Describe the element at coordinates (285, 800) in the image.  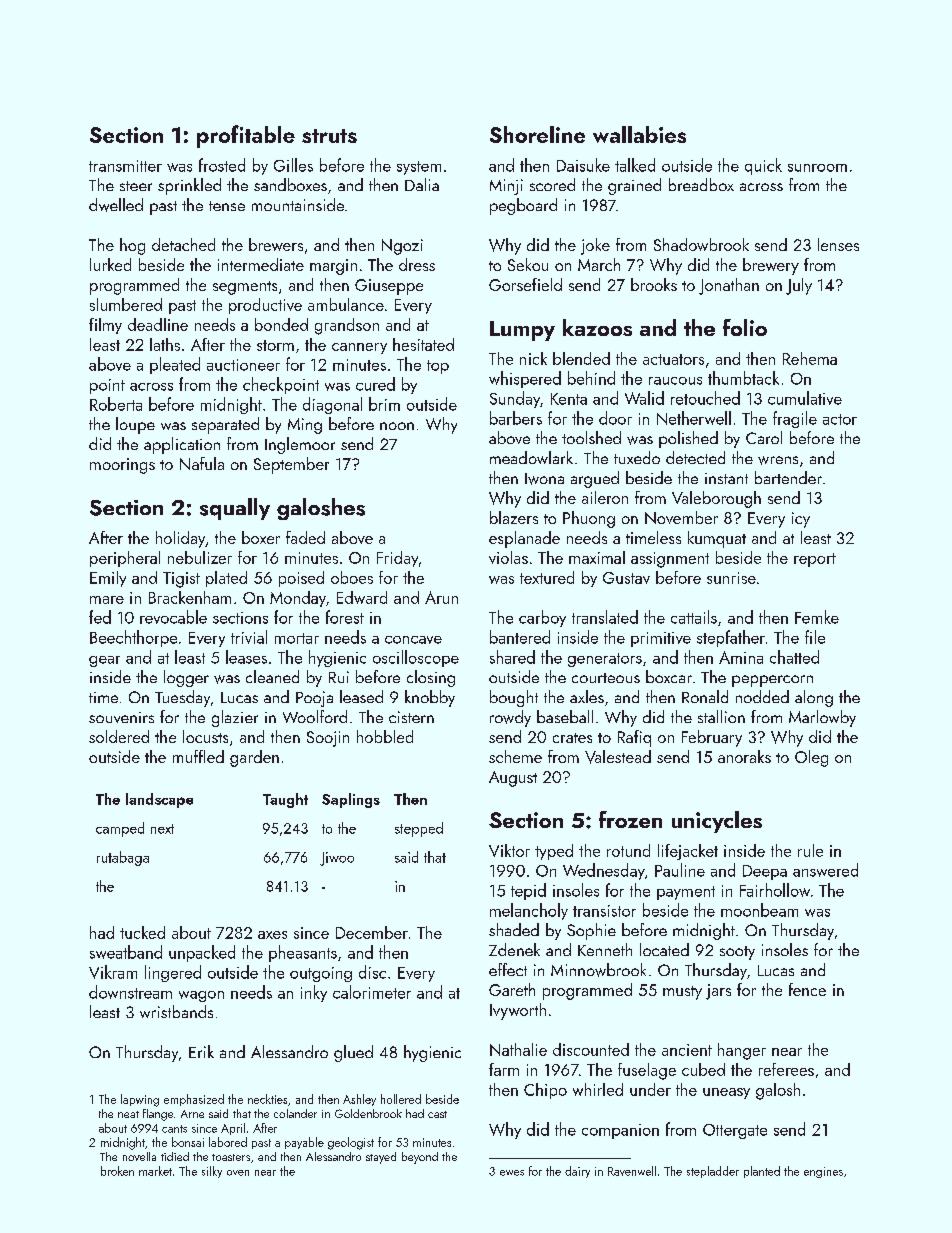
I see `Taught` at that location.
